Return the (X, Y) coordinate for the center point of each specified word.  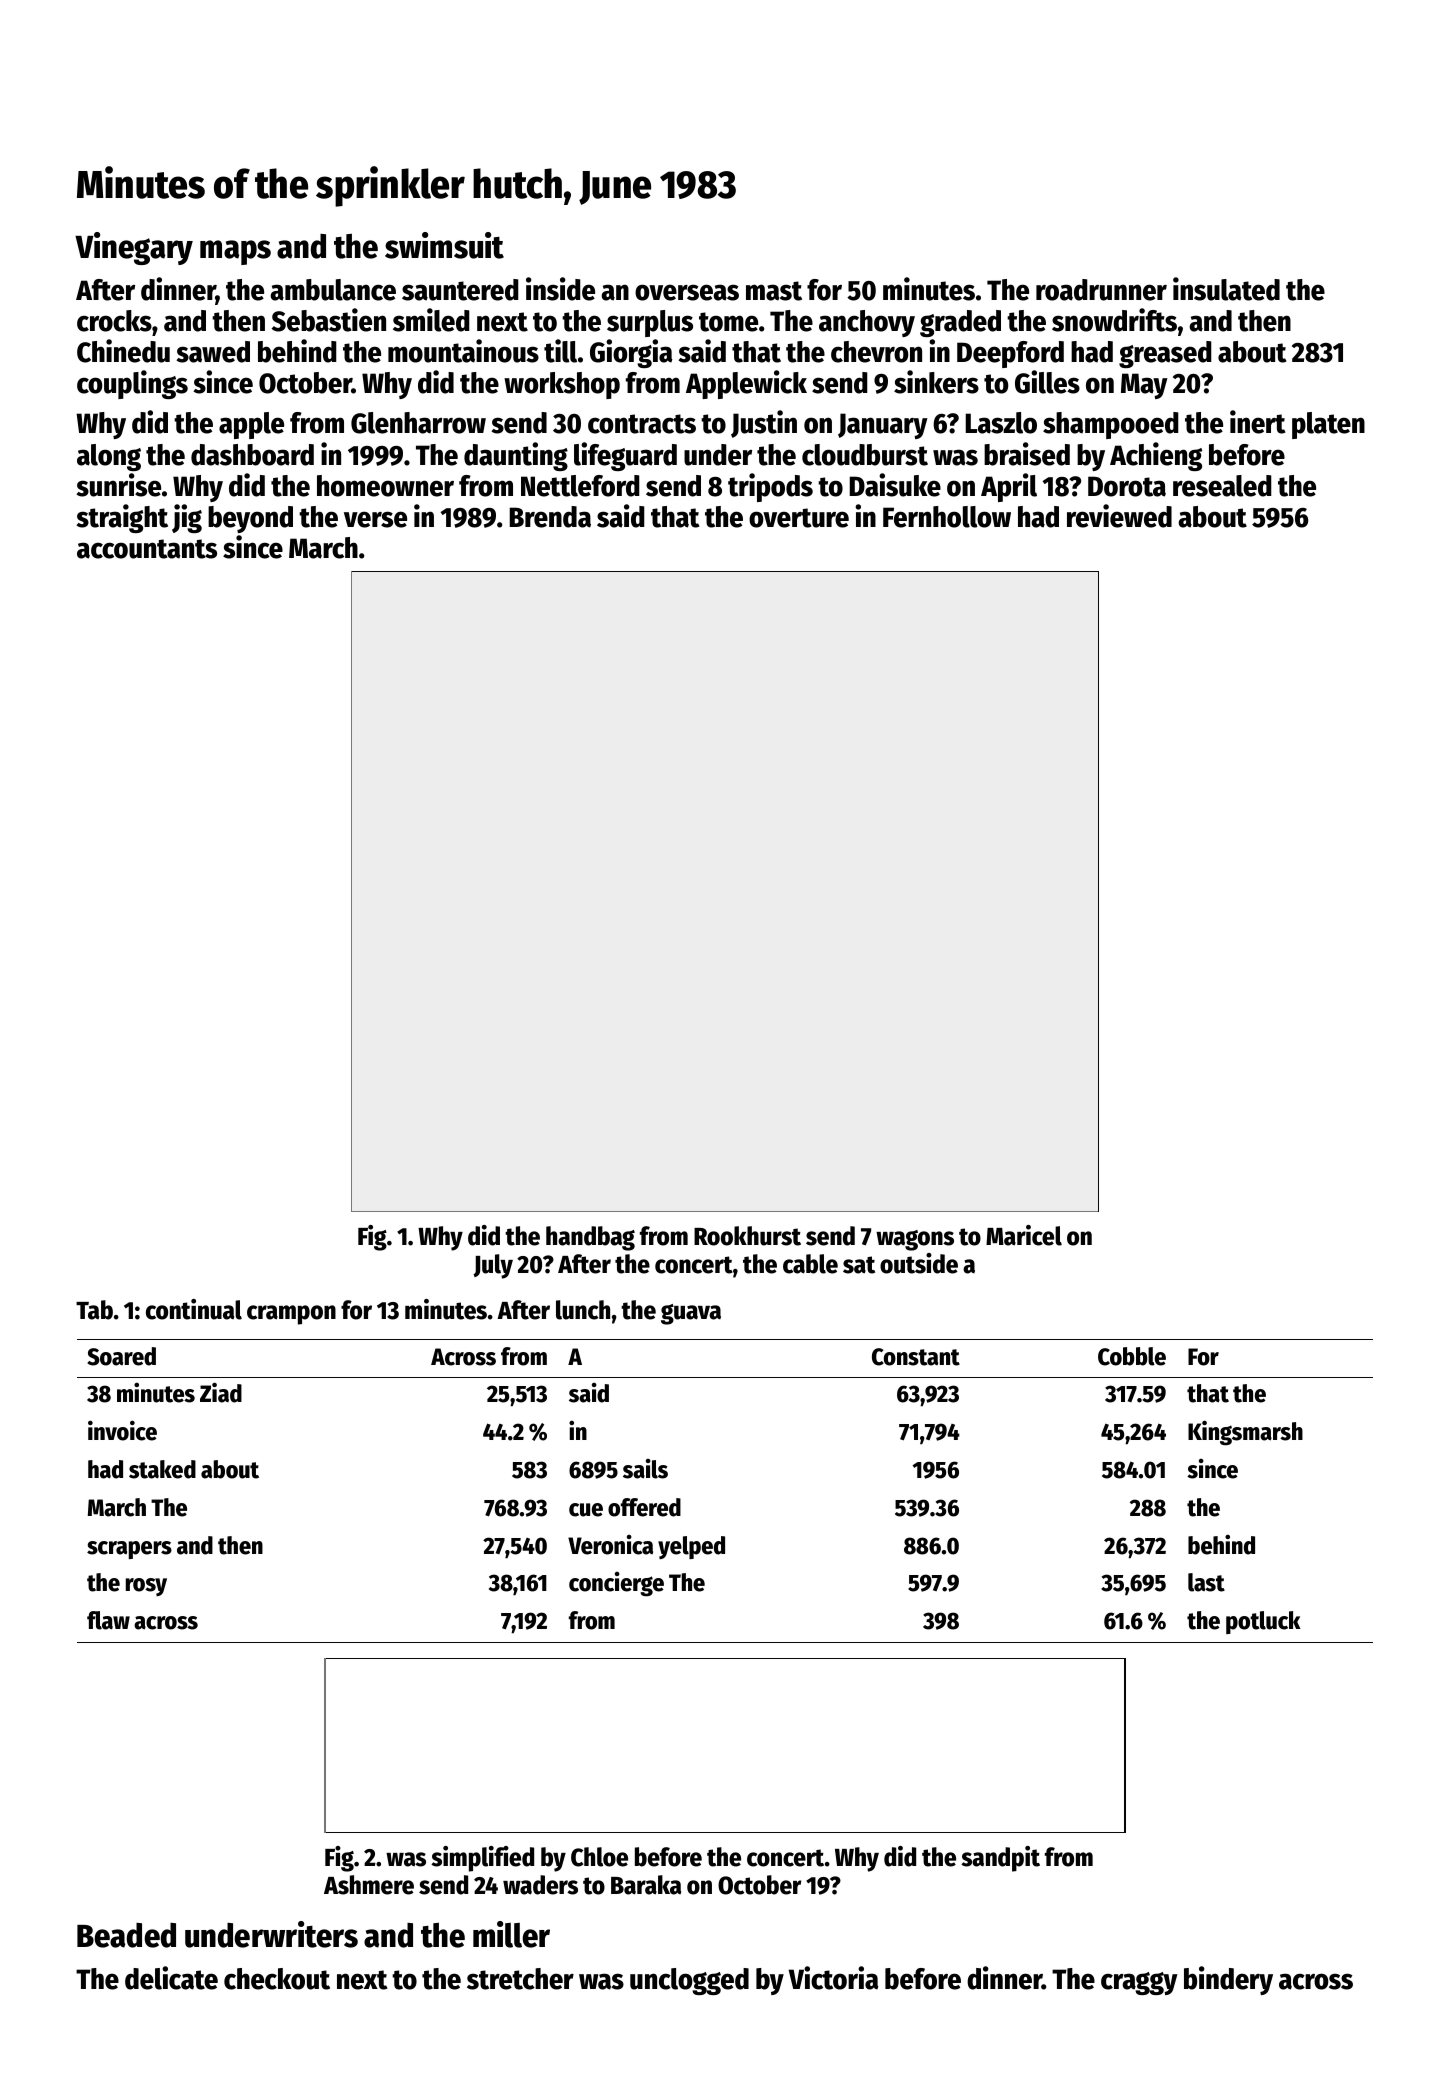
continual (194, 1309)
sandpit (1000, 1859)
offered (644, 1507)
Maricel (1024, 1235)
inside (560, 289)
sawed (213, 352)
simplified (482, 1859)
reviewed (1119, 516)
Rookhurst (747, 1236)
